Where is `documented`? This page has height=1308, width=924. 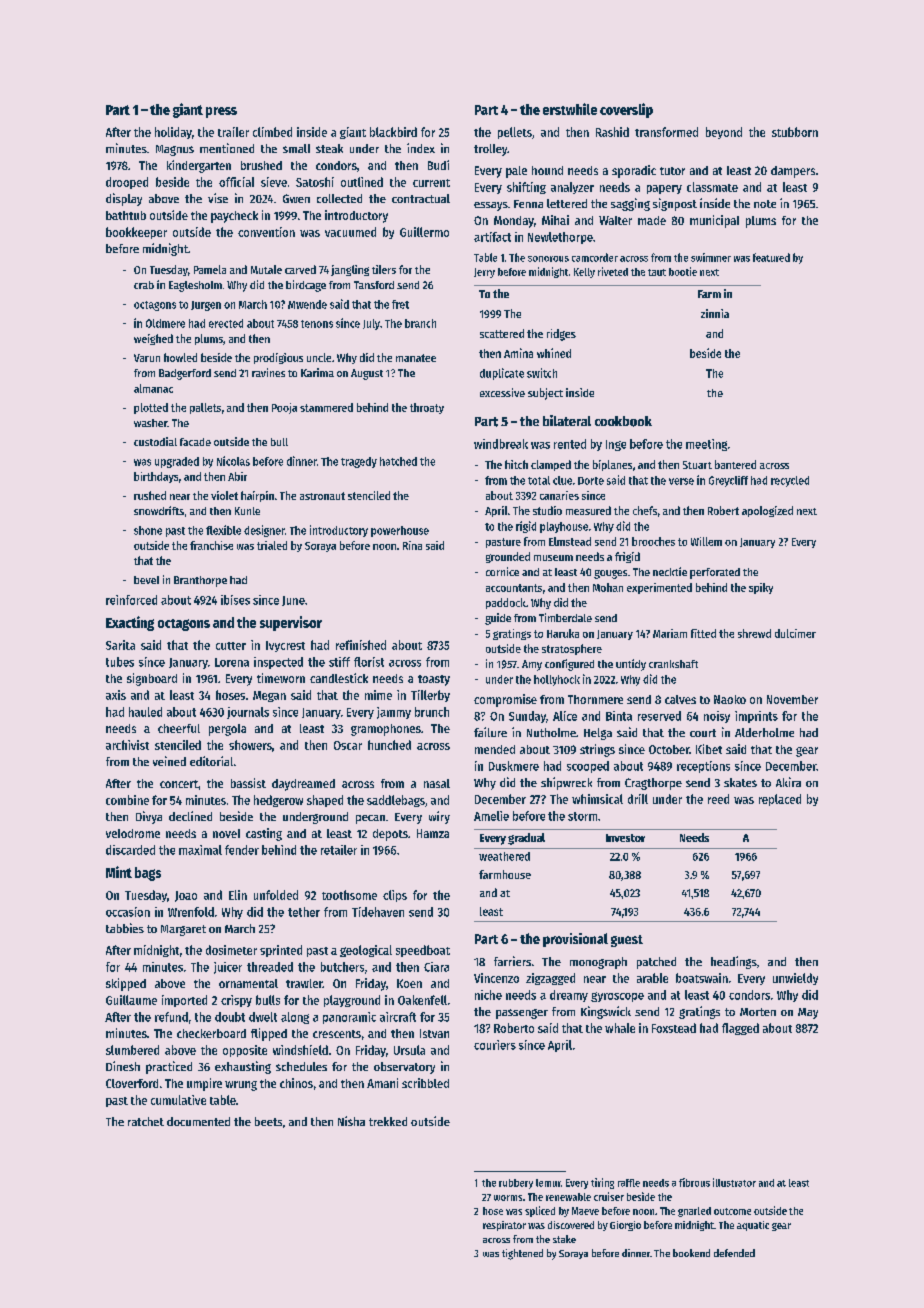
documented is located at coordinates (198, 1121).
